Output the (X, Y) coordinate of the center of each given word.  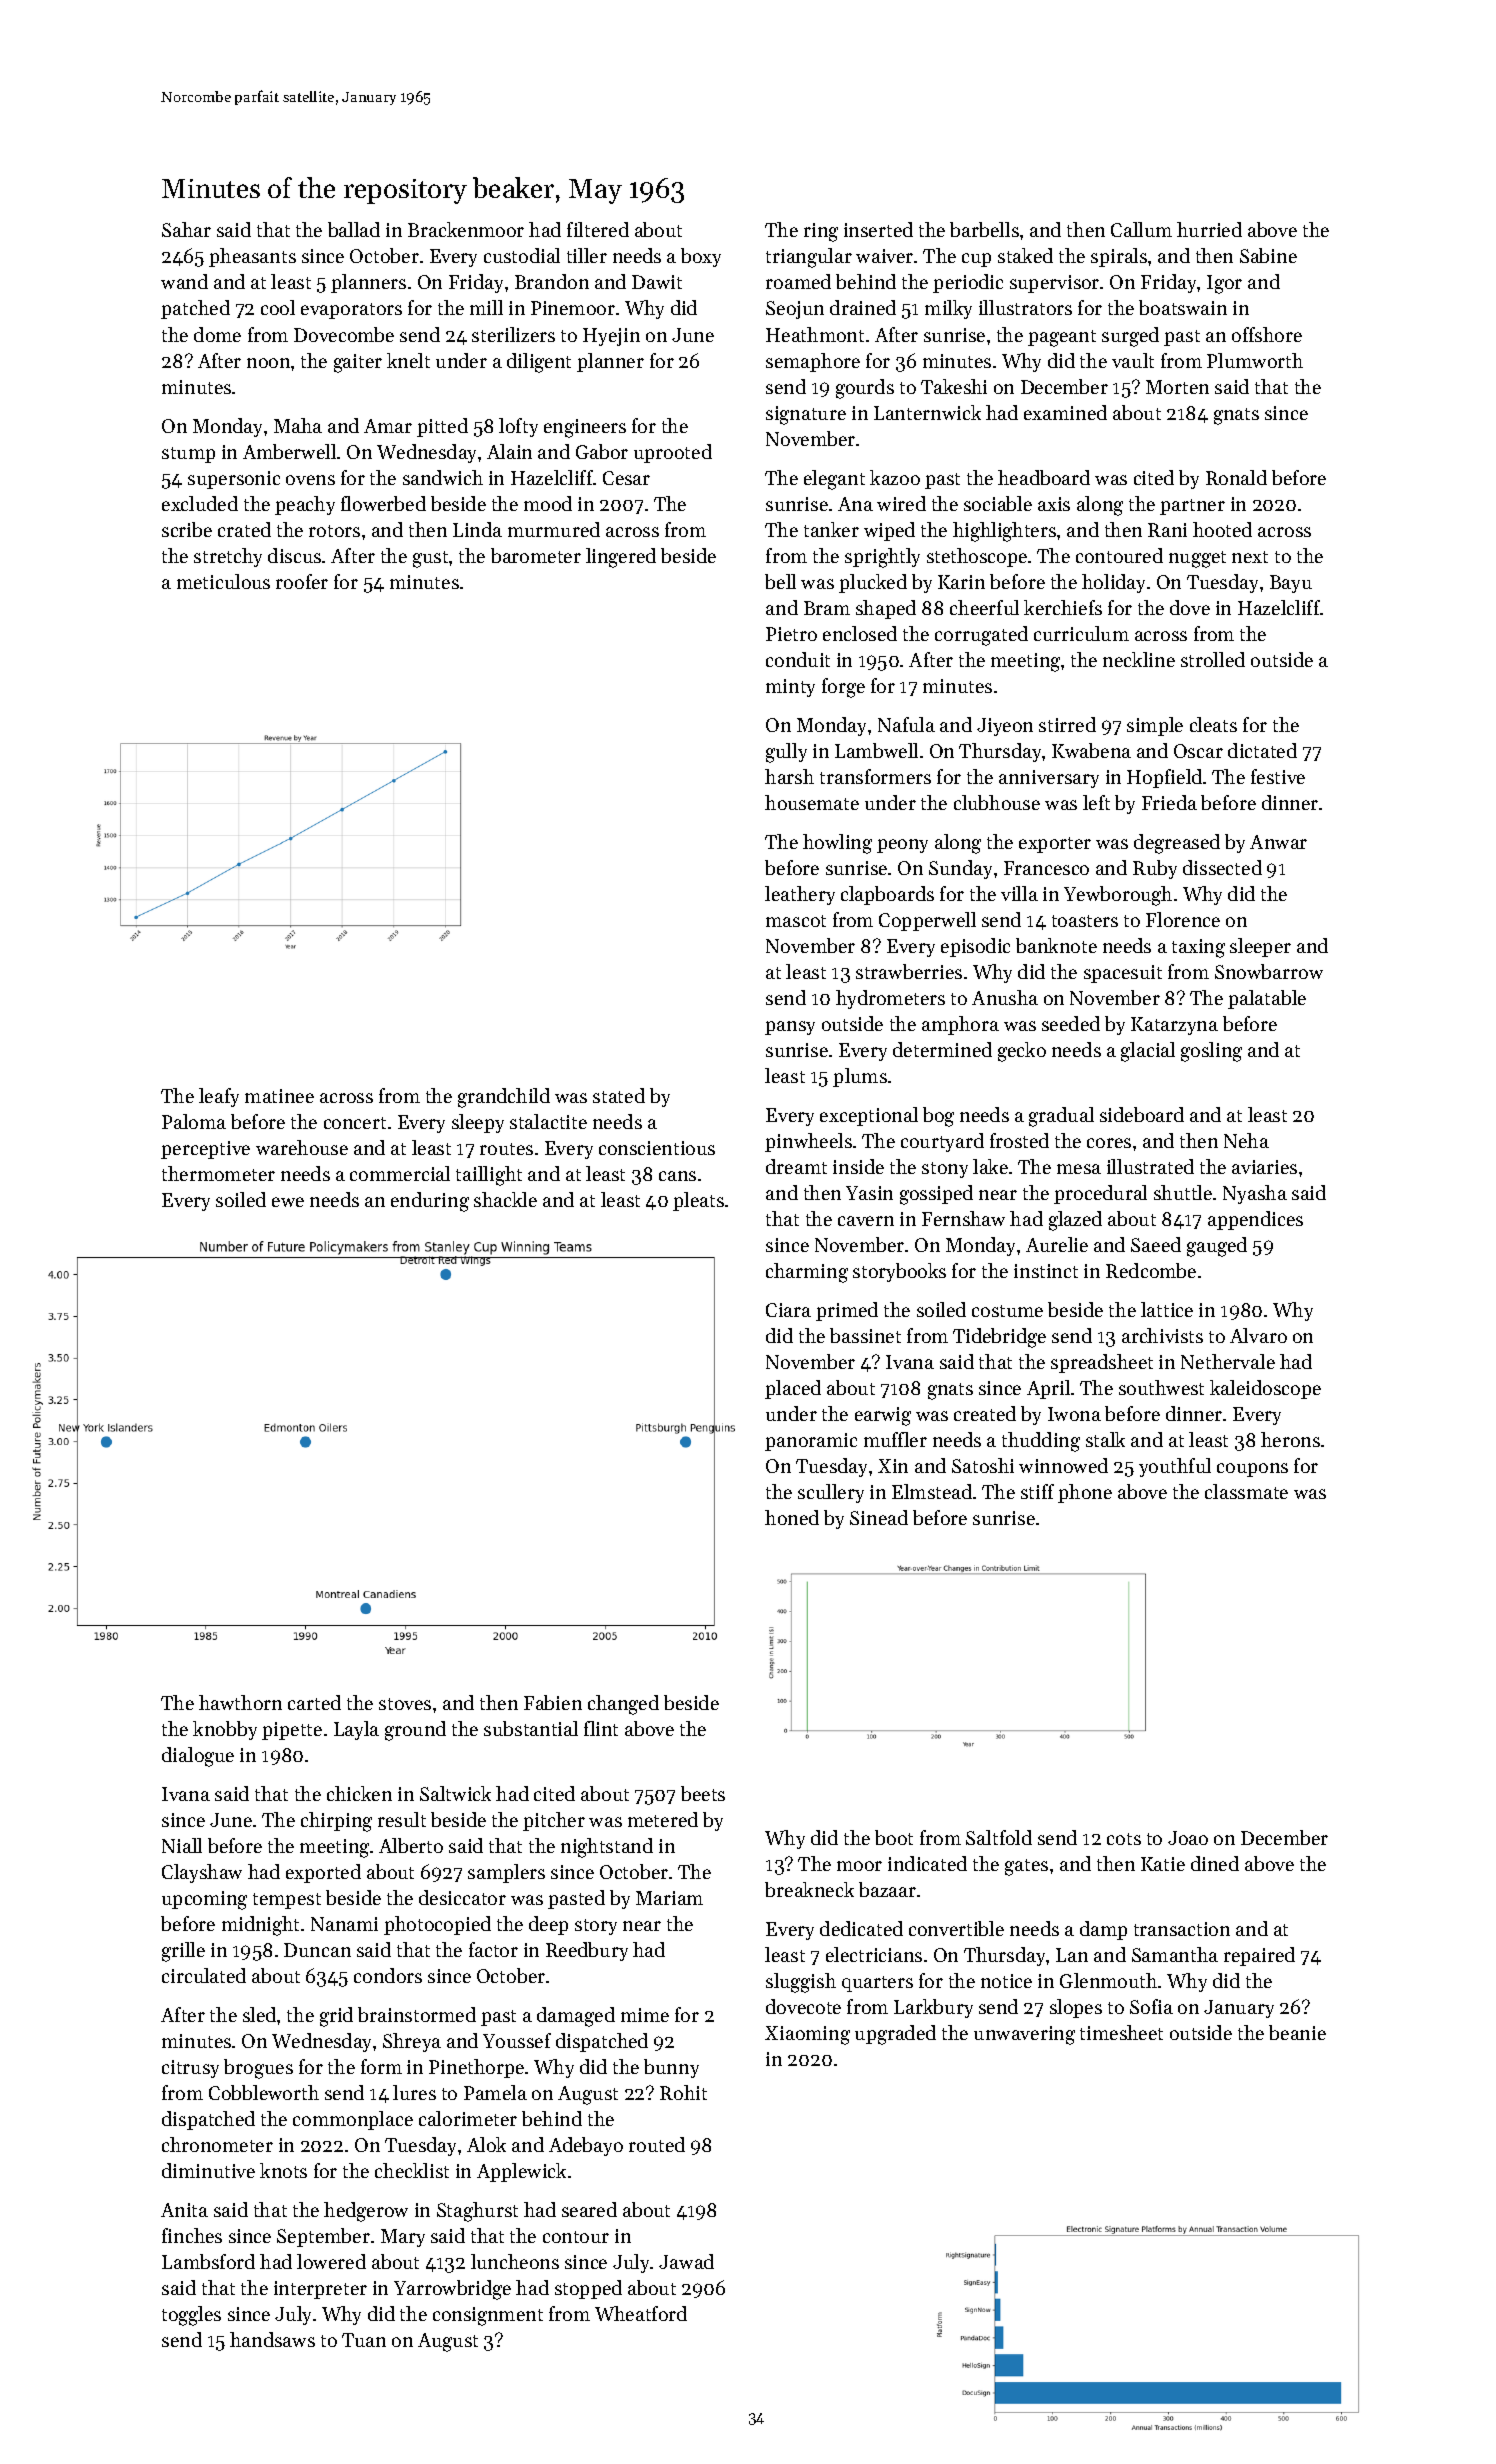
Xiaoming (807, 2035)
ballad (354, 229)
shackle (505, 1199)
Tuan (364, 2340)
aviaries (1264, 1167)
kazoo (895, 477)
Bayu (1291, 584)
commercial (400, 1173)
